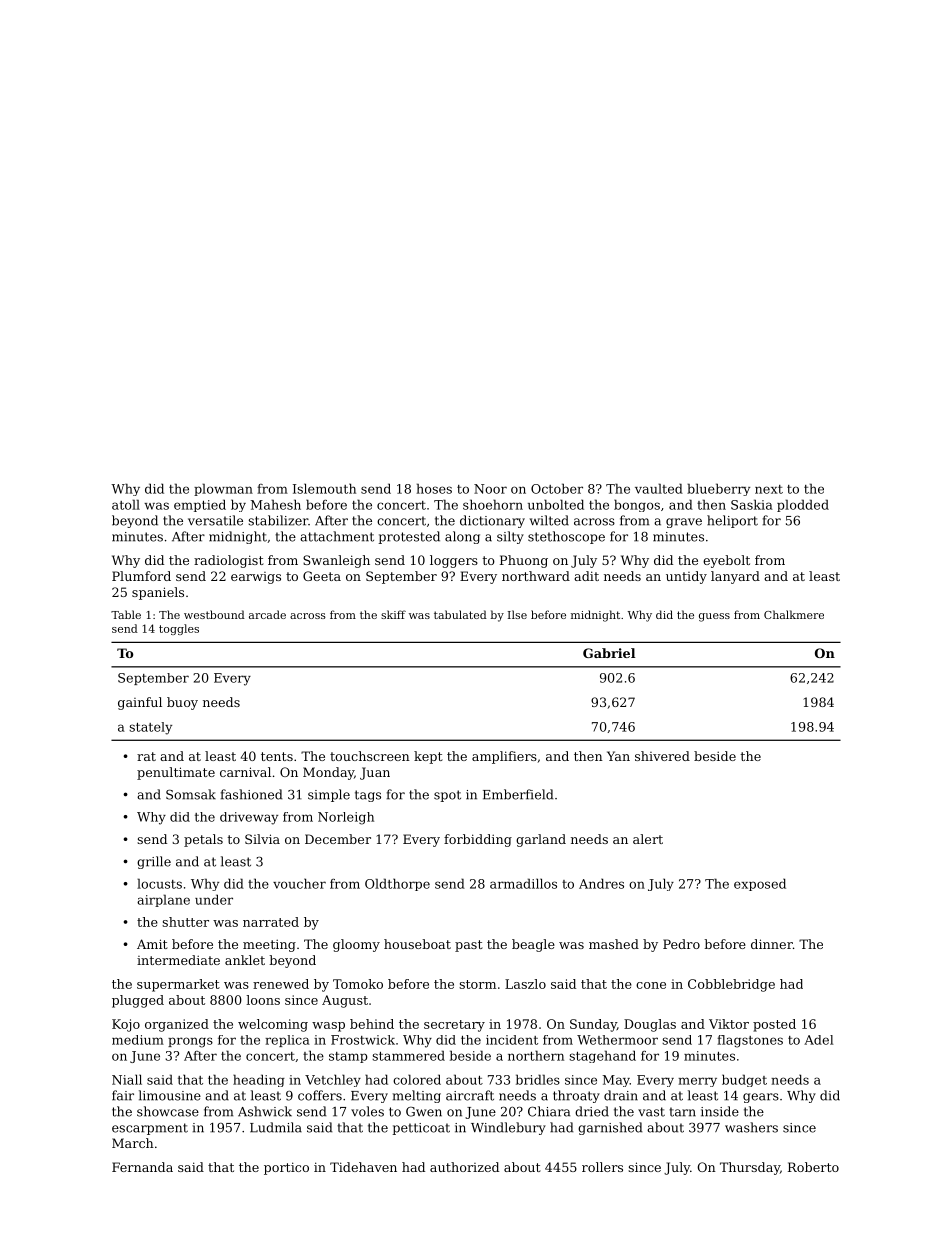 Image resolution: width=952 pixels, height=1233 pixels. I want to click on beagle, so click(533, 945).
